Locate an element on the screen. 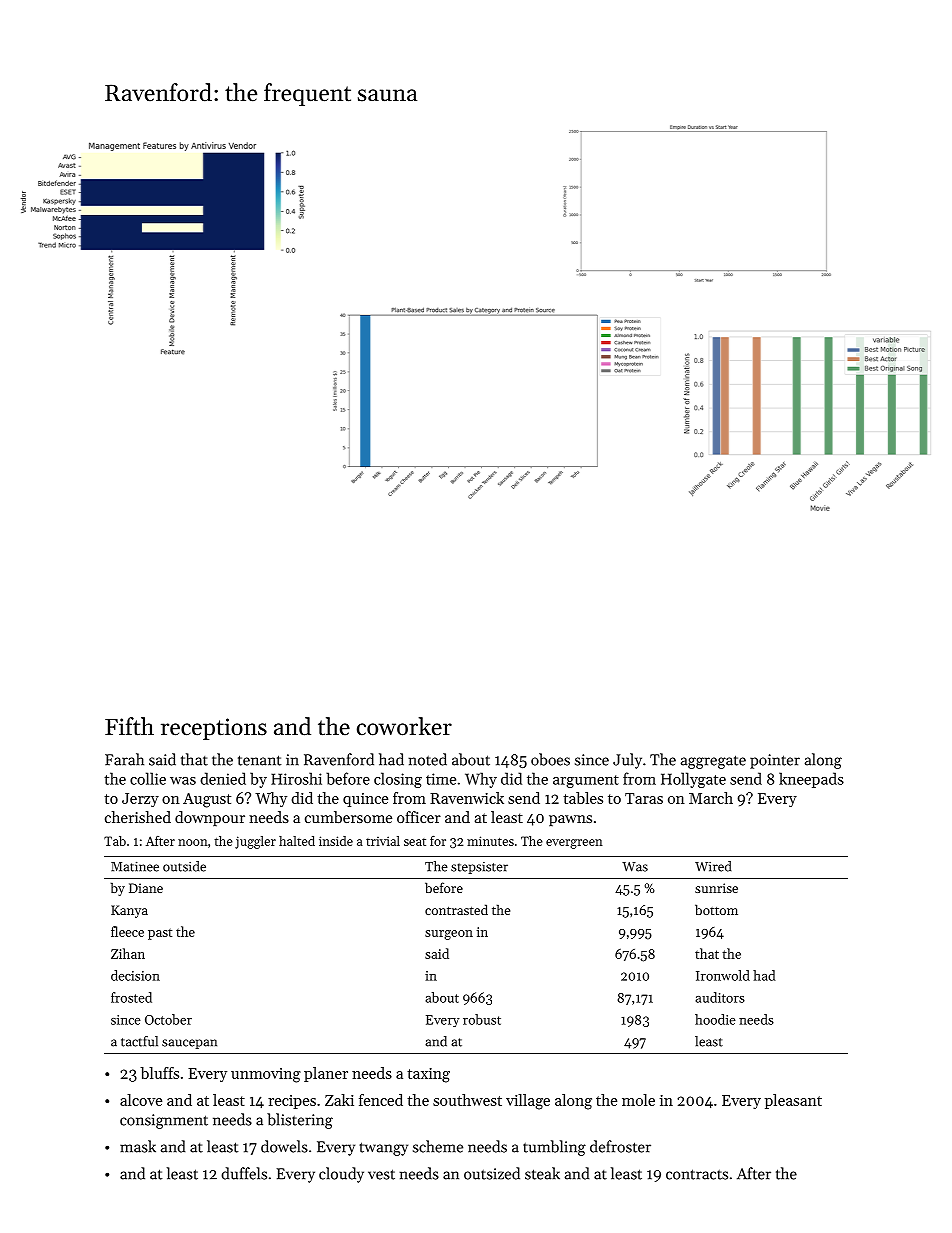 The width and height of the screenshot is (952, 1233). alcove is located at coordinates (141, 1100).
